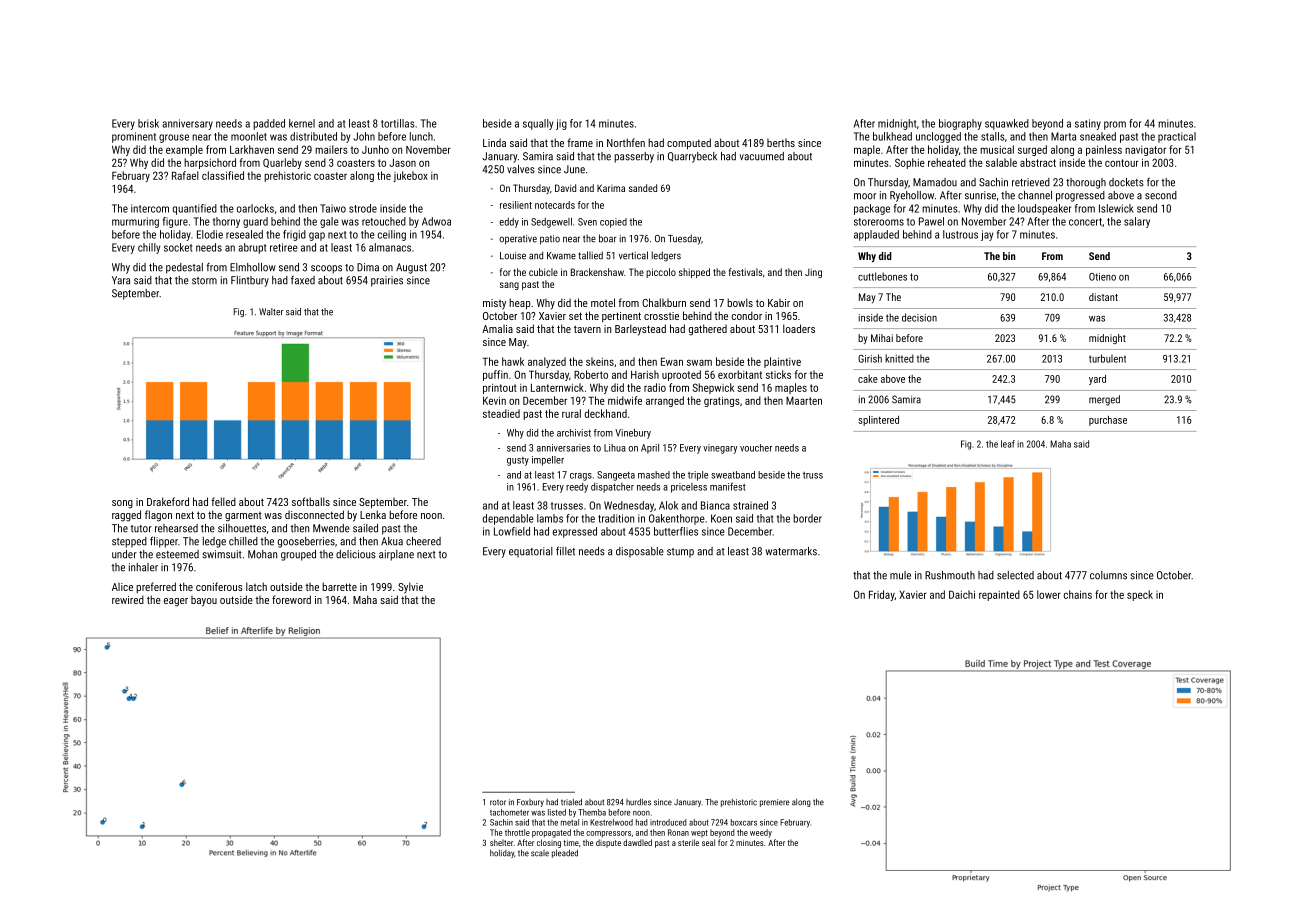  Describe the element at coordinates (1161, 195) in the page. I see `second` at that location.
